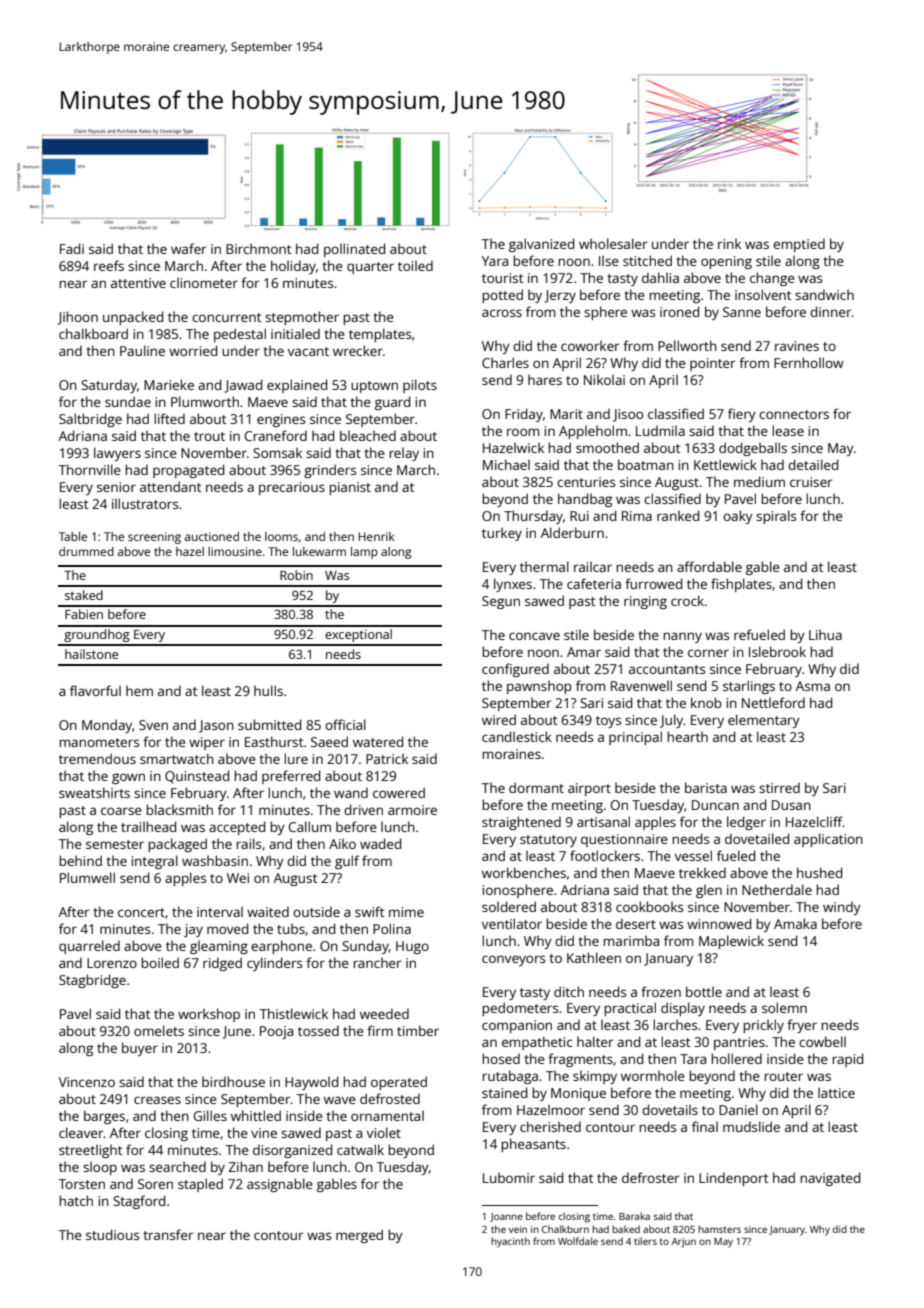 The width and height of the image is (924, 1308). Describe the element at coordinates (678, 515) in the image. I see `ranked` at that location.
